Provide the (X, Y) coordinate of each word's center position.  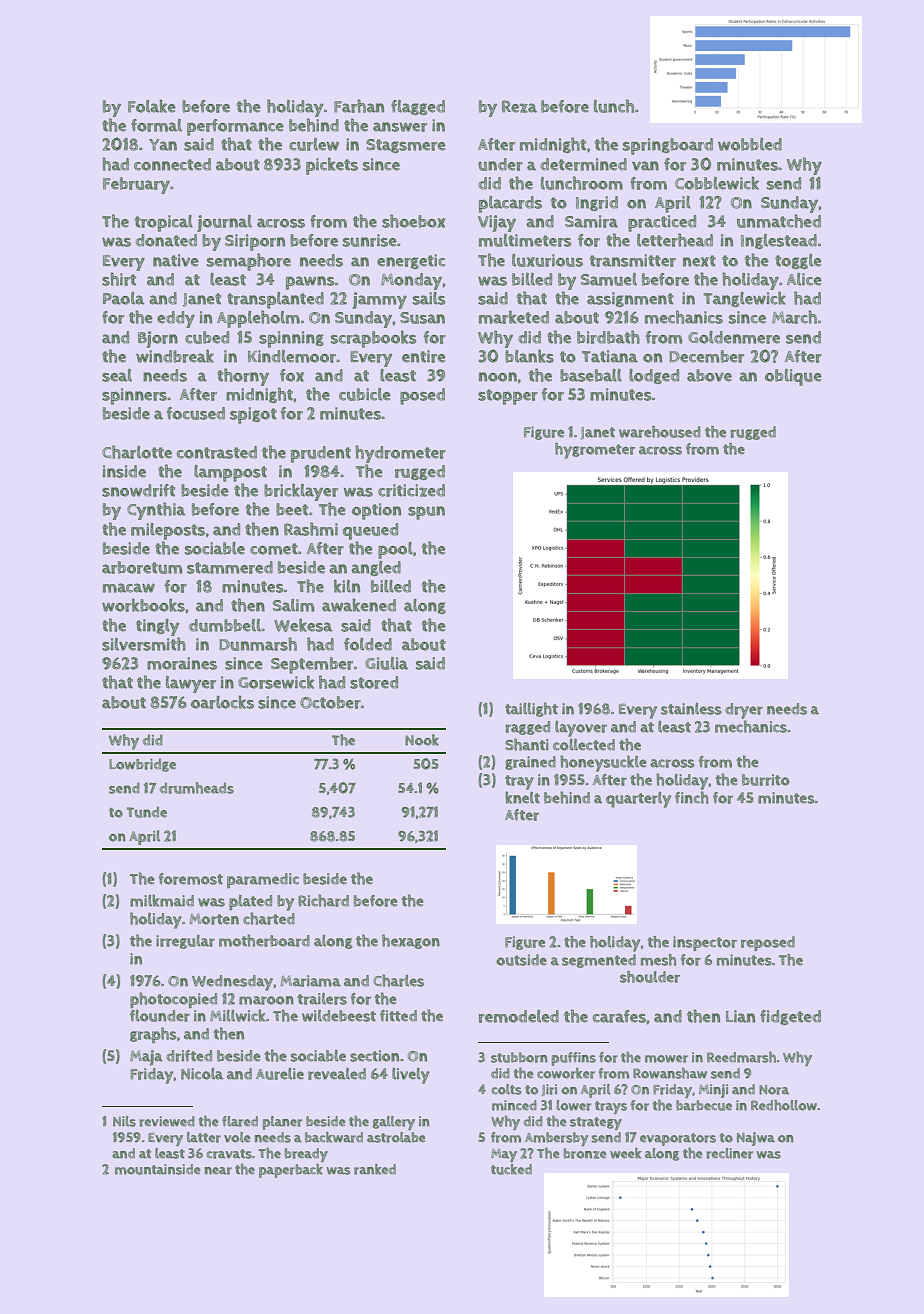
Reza (519, 106)
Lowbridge (142, 765)
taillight (531, 709)
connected (172, 164)
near (218, 1171)
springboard (668, 146)
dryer (744, 711)
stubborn (519, 1057)
